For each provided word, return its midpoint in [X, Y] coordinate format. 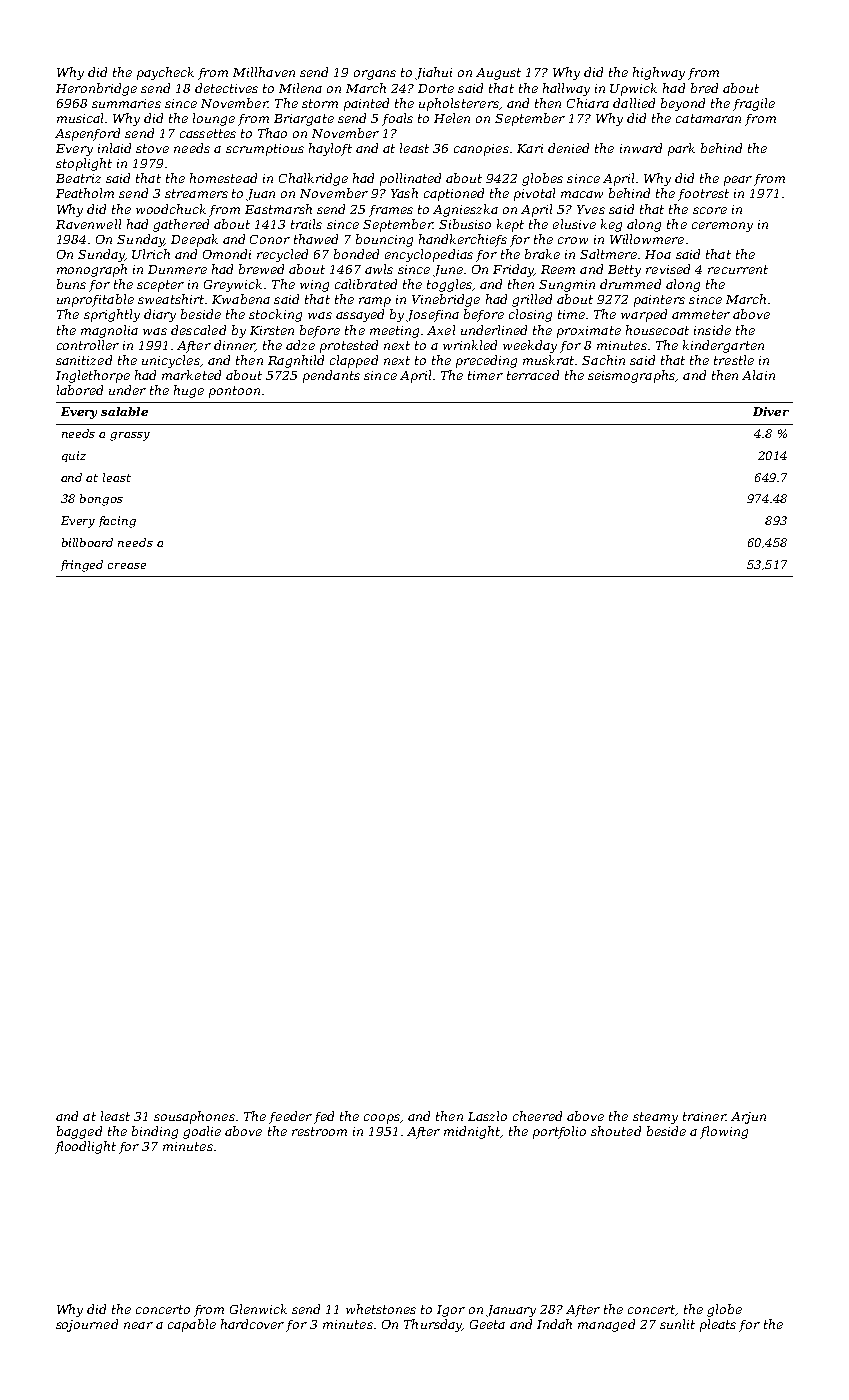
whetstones [381, 1309]
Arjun [748, 1118]
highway [659, 73]
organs [375, 75]
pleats [718, 1325]
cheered [537, 1116]
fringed [82, 566]
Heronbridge [96, 89]
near [138, 1325]
